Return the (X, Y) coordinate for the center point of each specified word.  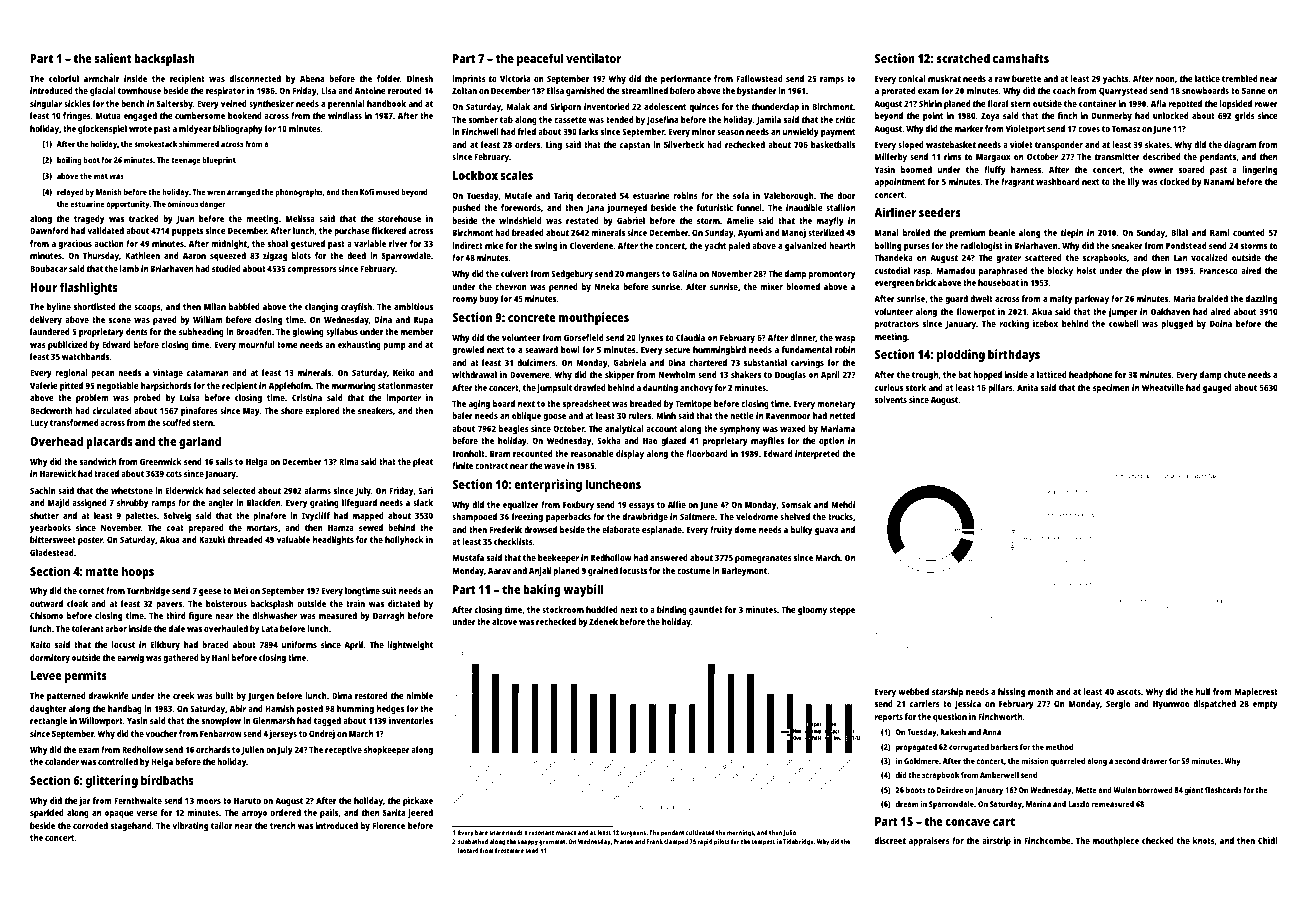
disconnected (255, 78)
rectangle (48, 721)
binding (672, 610)
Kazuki (212, 539)
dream (907, 804)
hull (1203, 691)
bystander (757, 91)
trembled (1239, 78)
